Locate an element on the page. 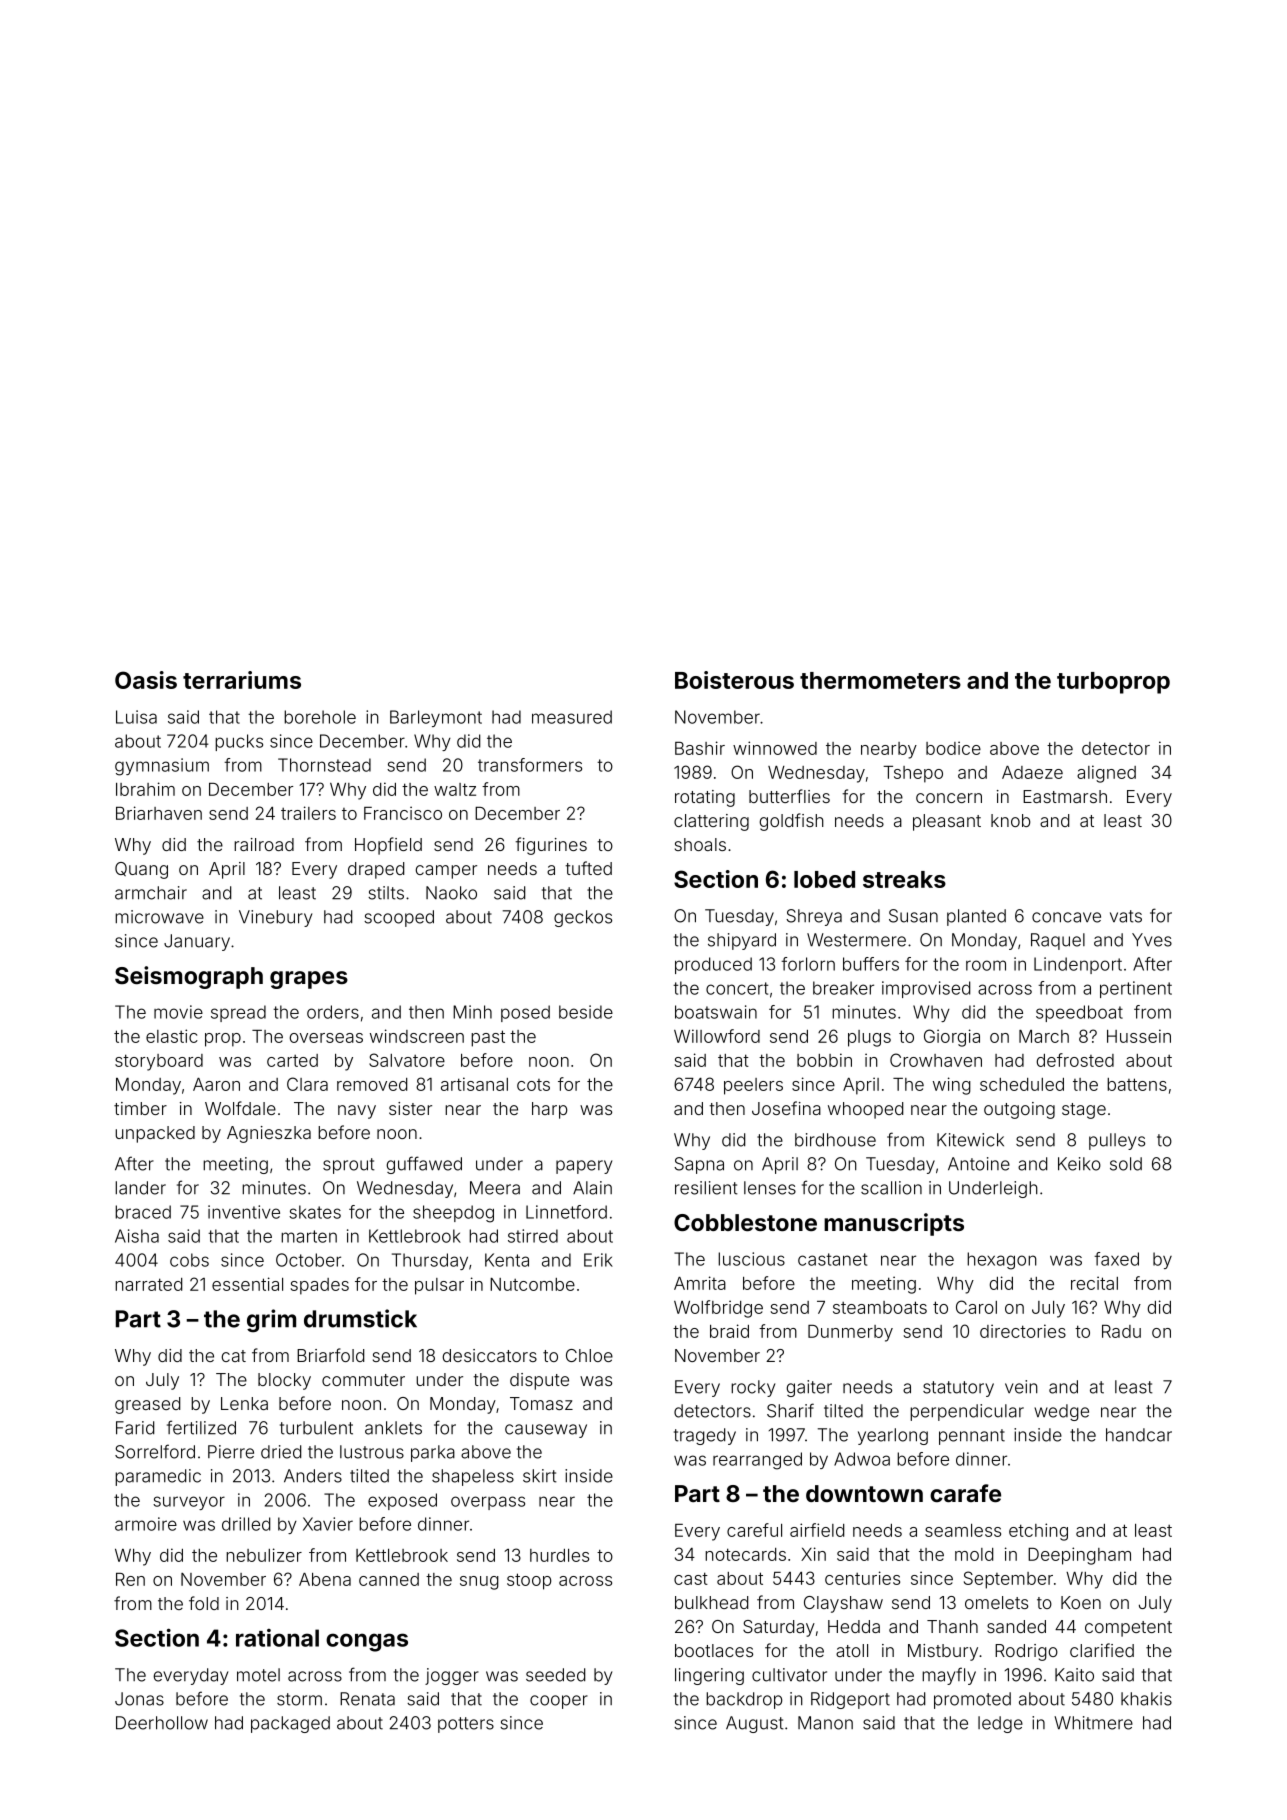  Kitewick is located at coordinates (970, 1140).
